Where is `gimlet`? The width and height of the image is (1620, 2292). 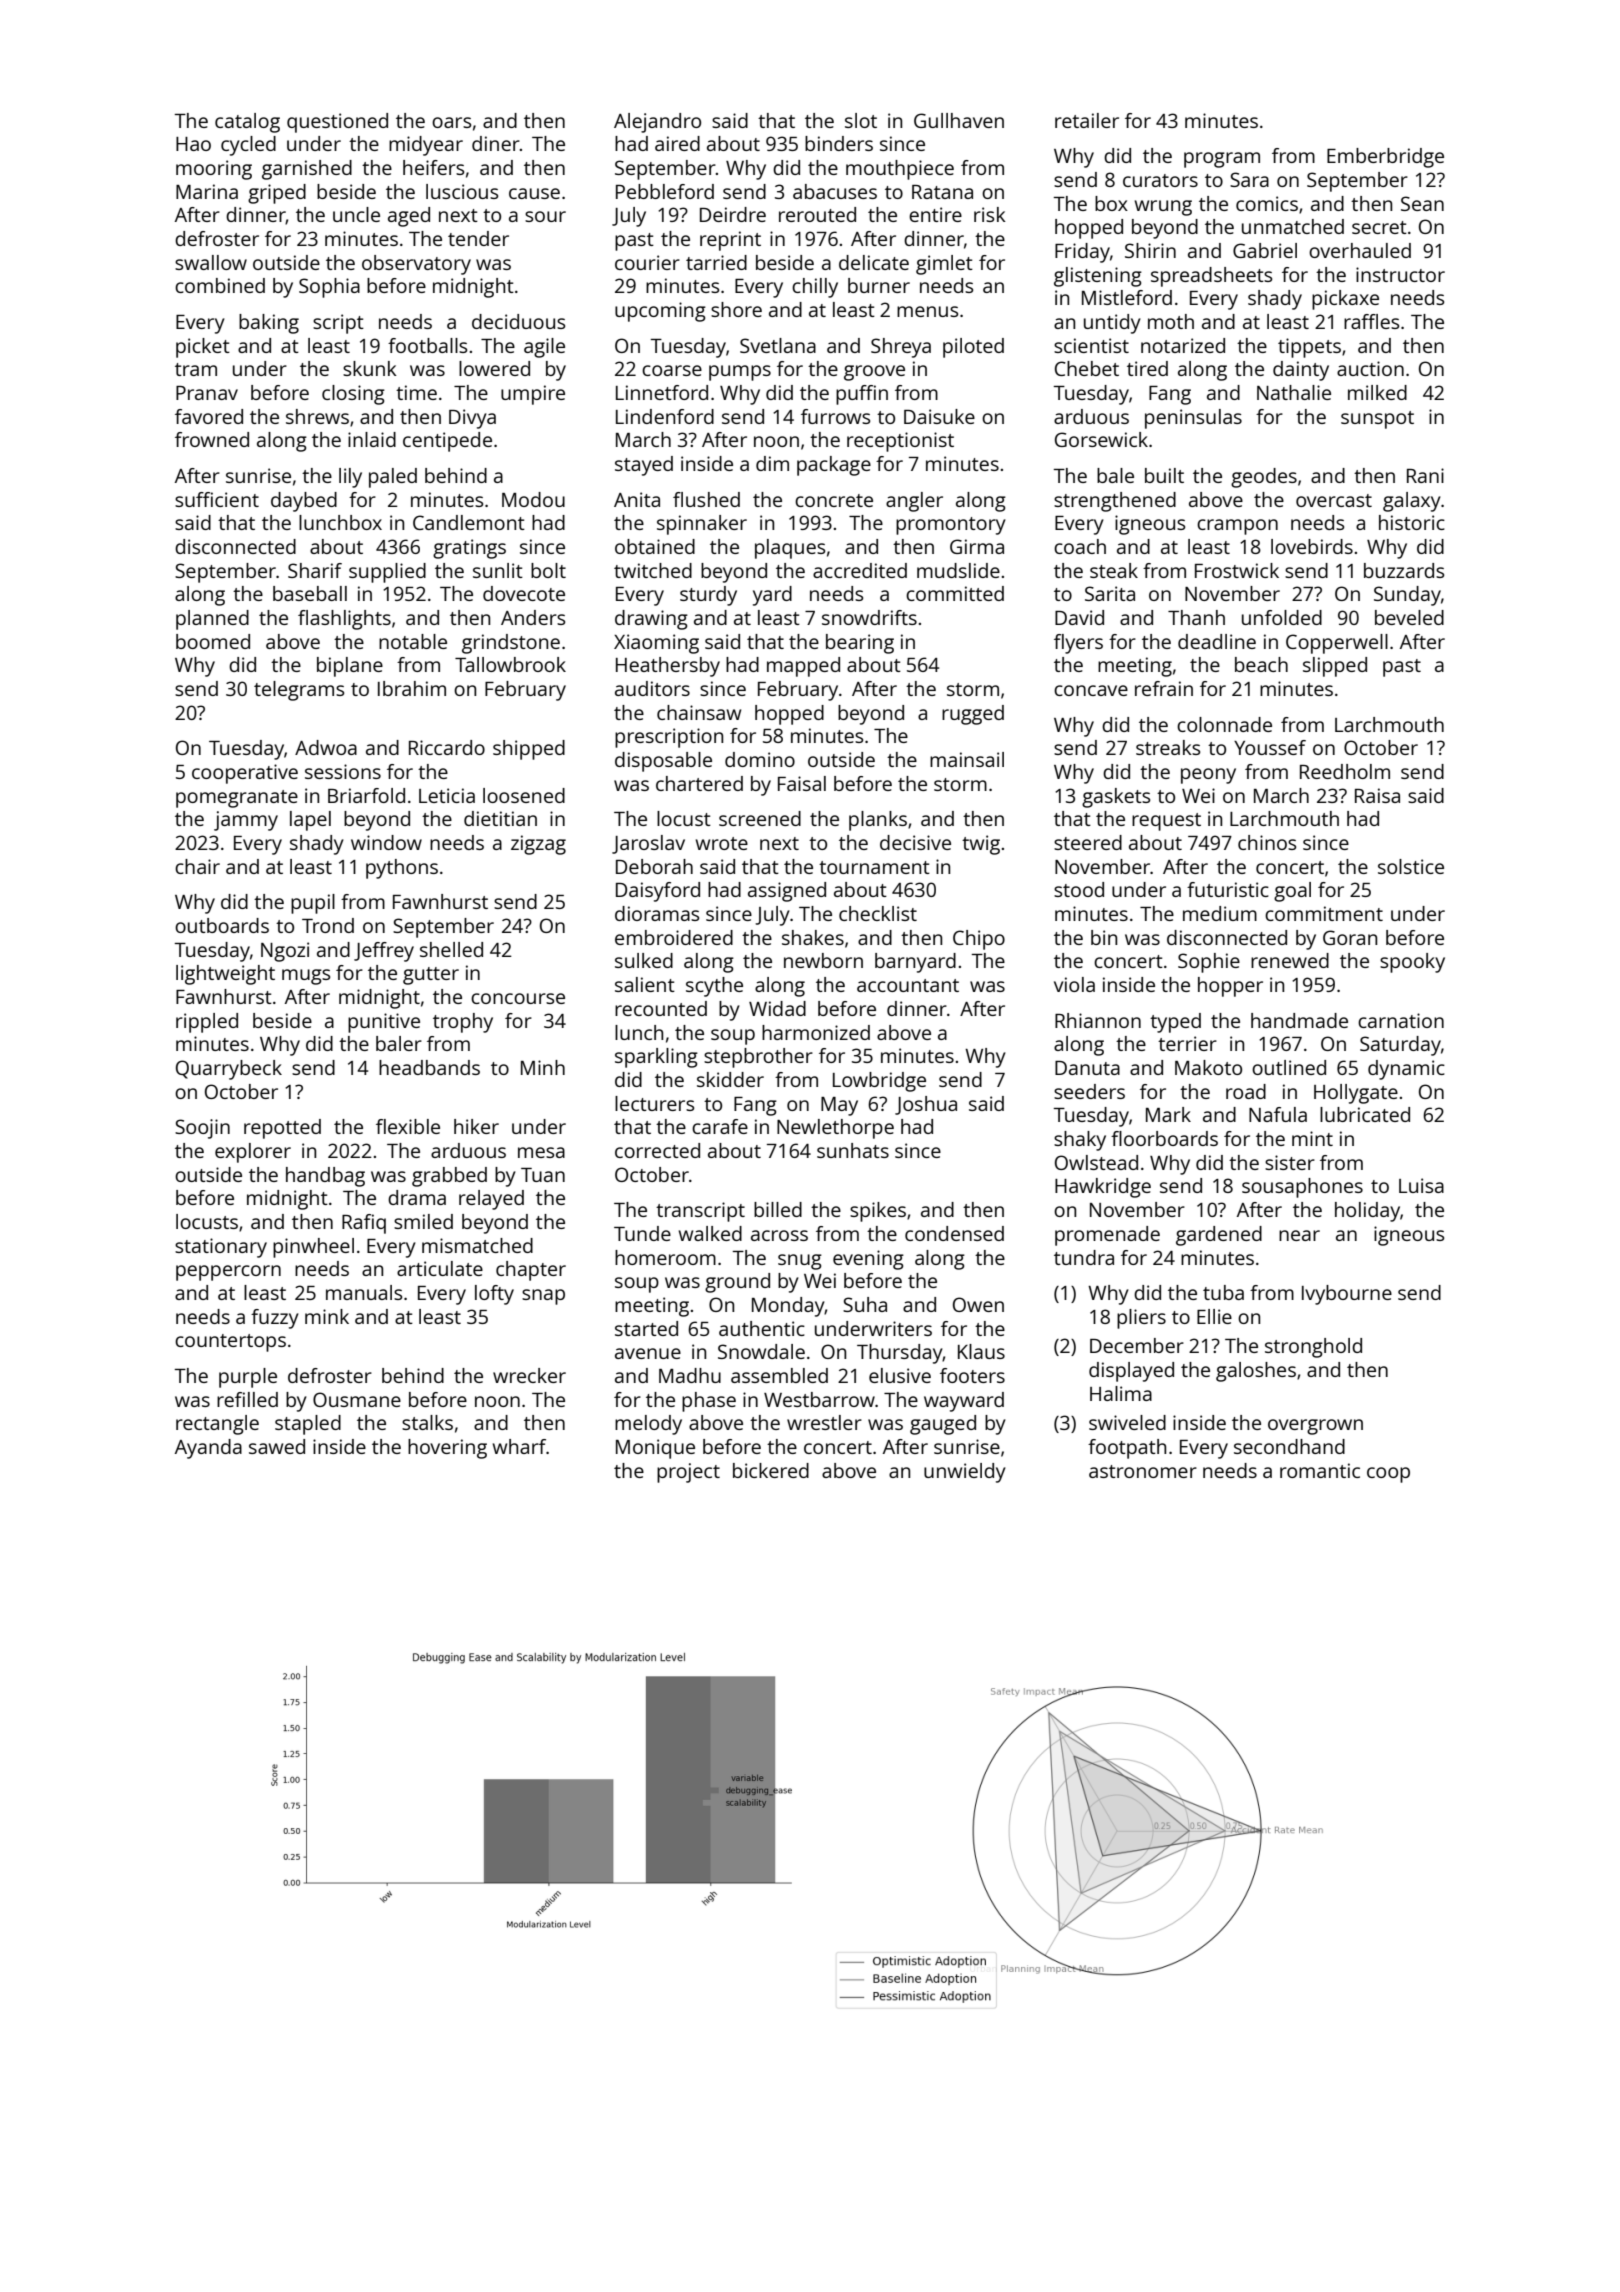
gimlet is located at coordinates (944, 265).
